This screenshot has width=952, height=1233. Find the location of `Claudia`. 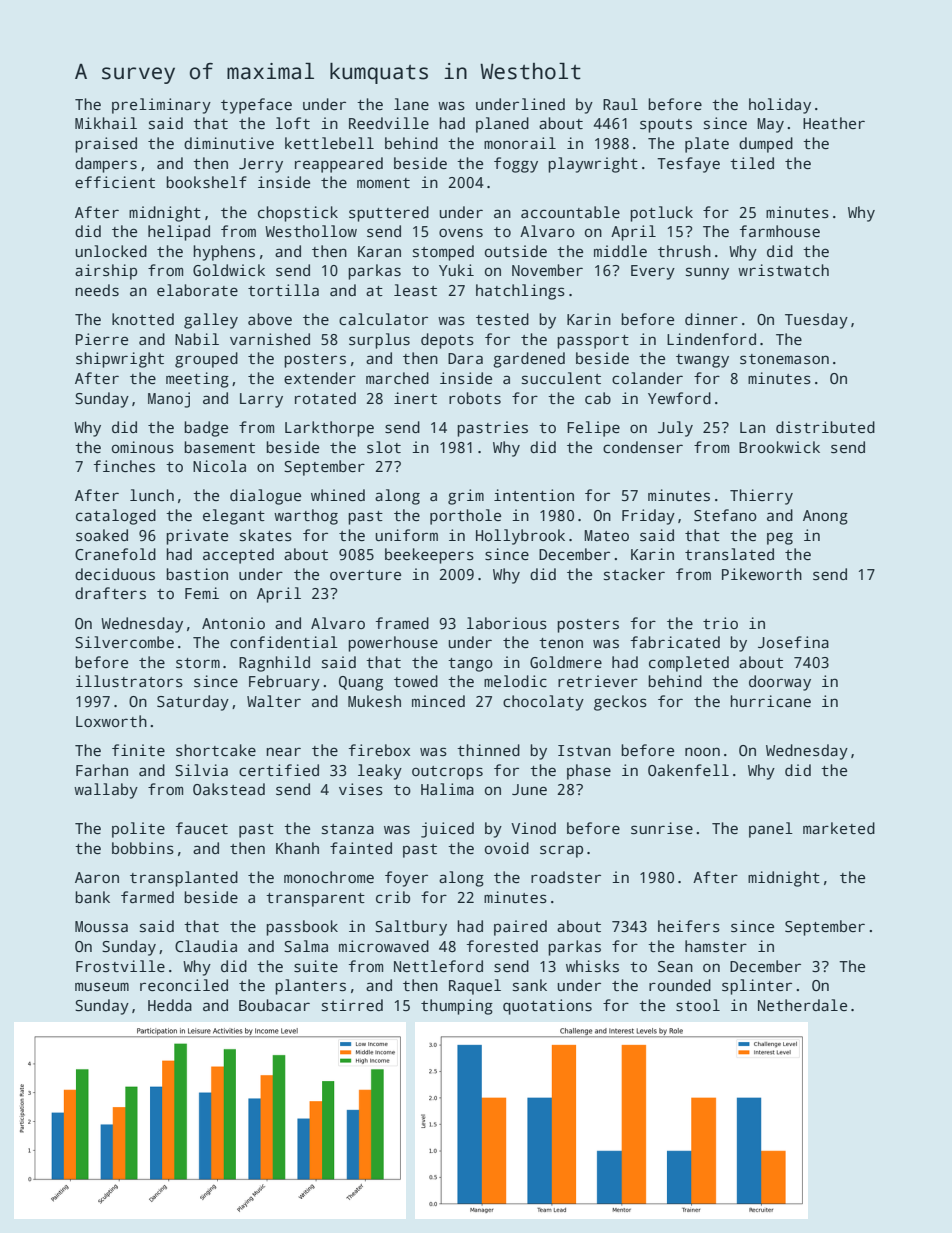

Claudia is located at coordinates (206, 946).
